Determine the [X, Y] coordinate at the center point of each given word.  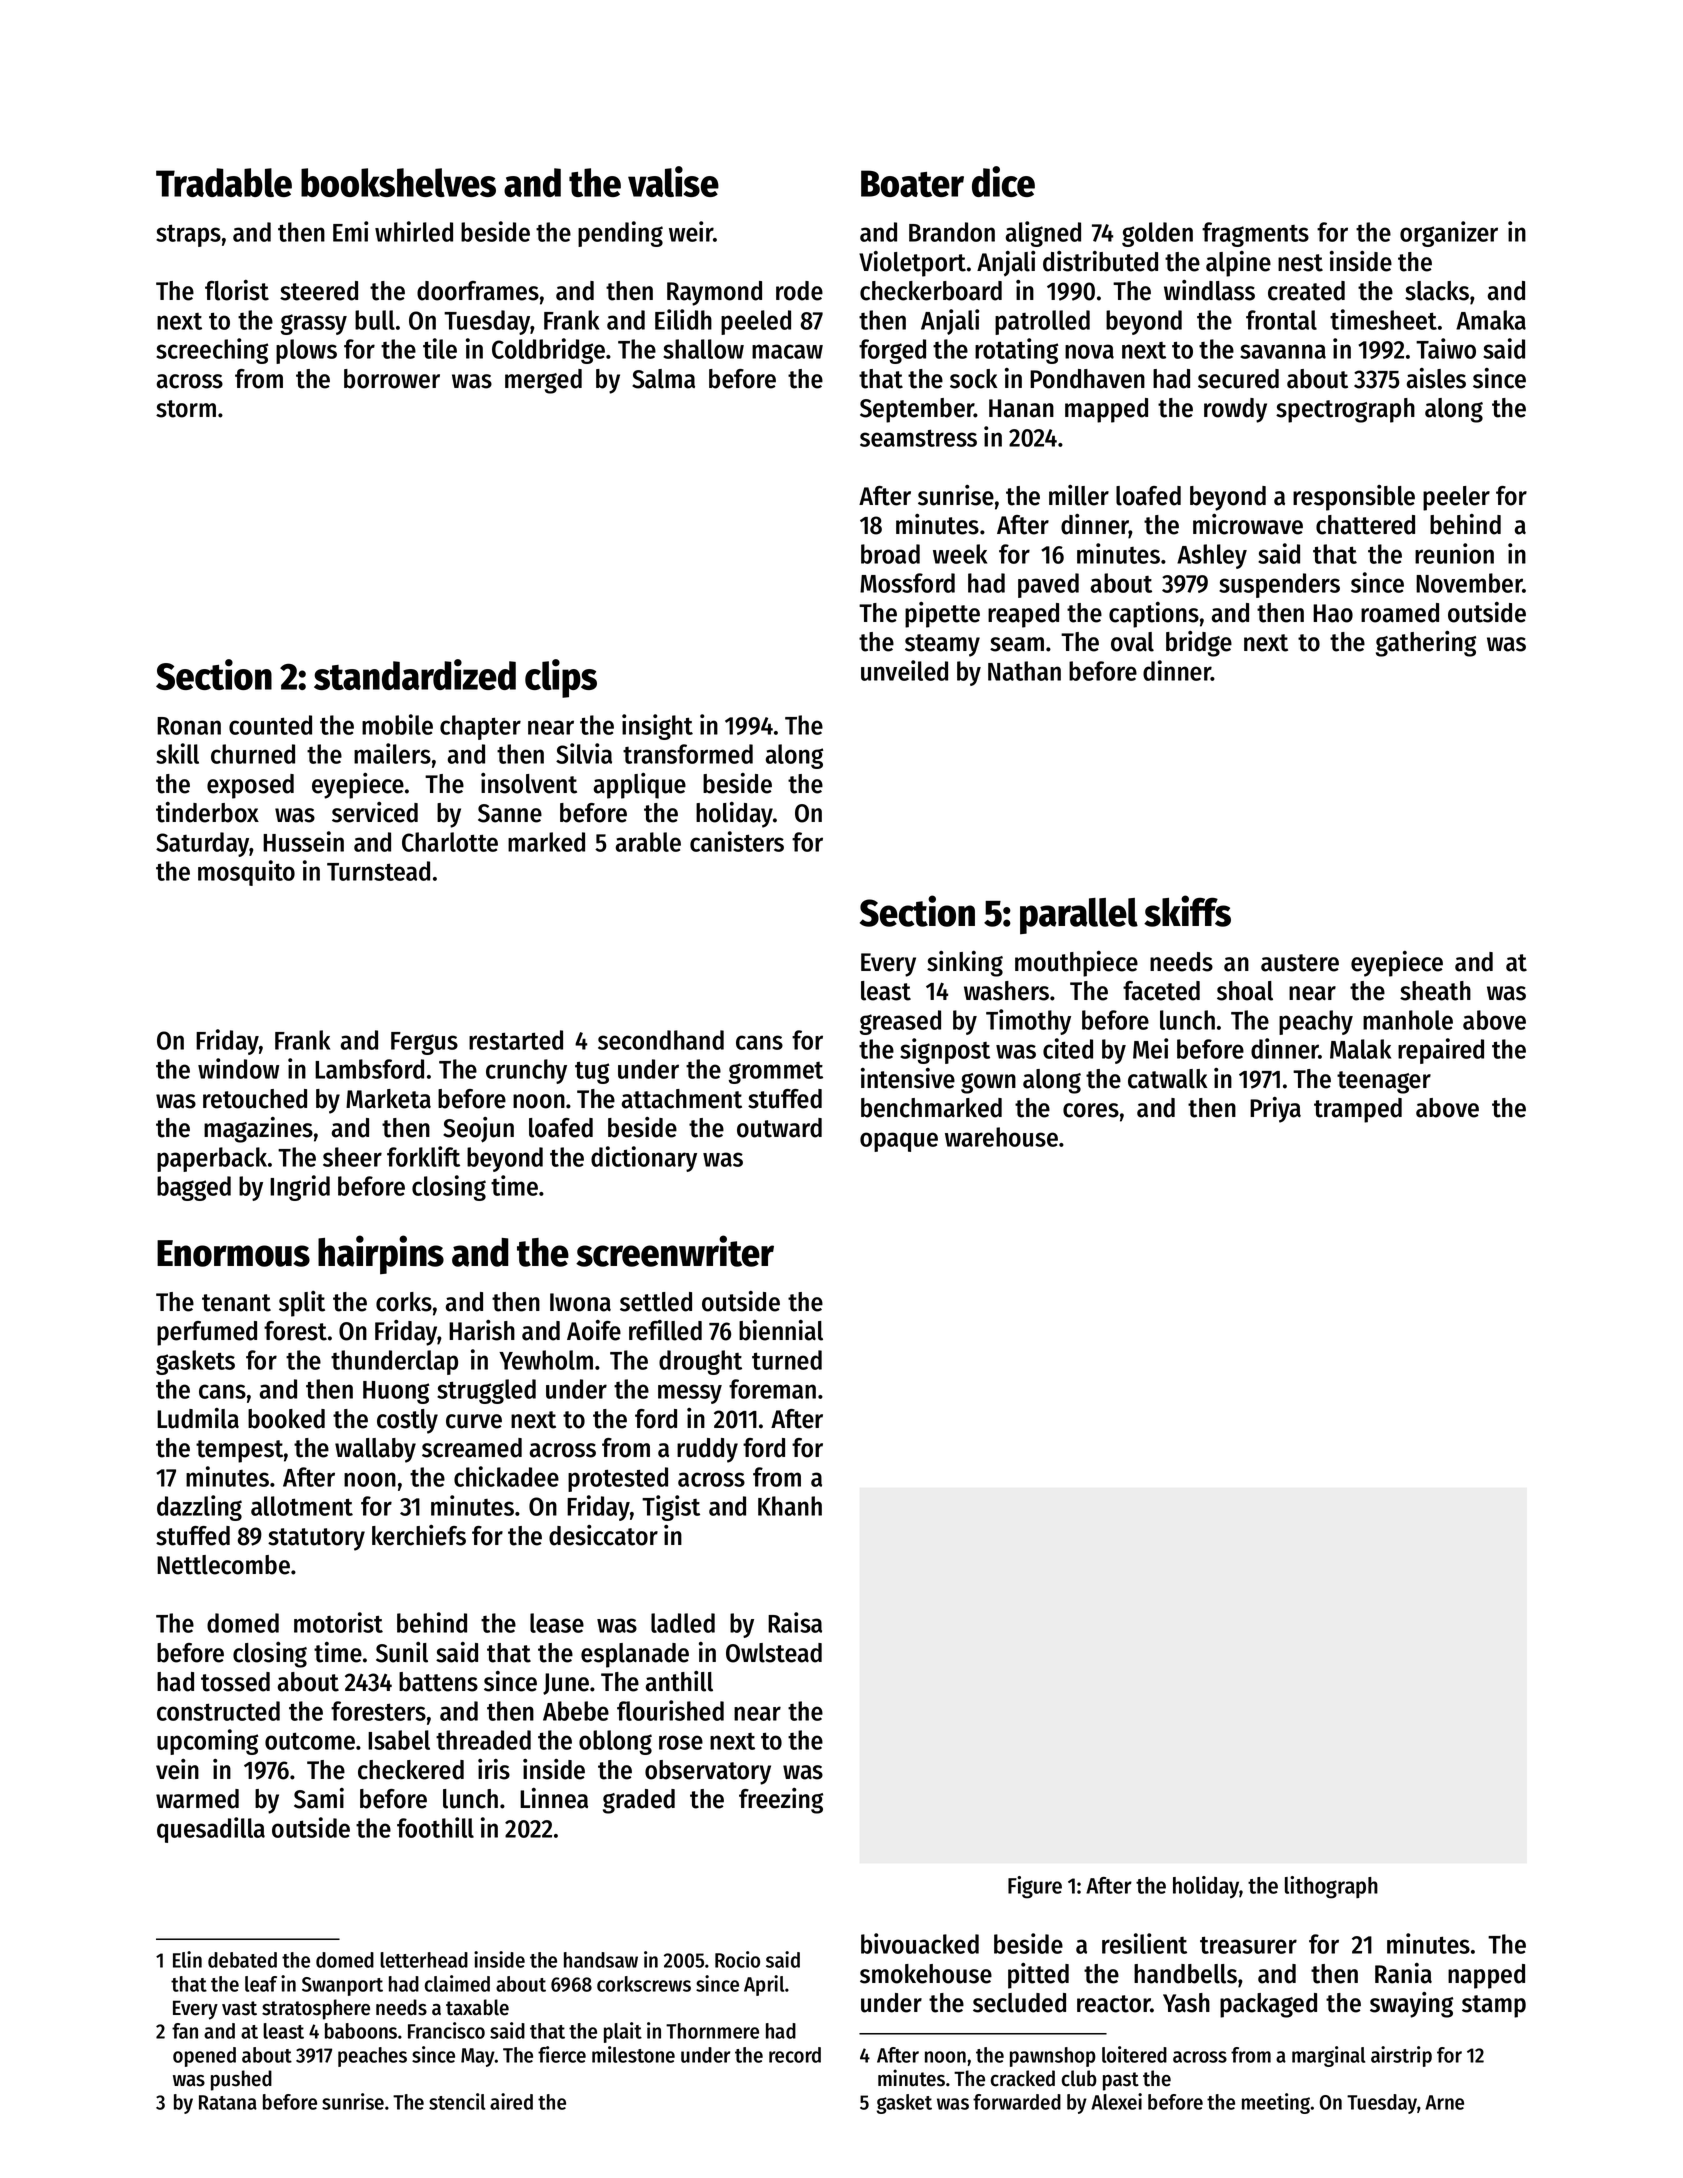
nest [1300, 263]
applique [639, 786]
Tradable [224, 182]
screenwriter [675, 1251]
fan [185, 2031]
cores [1091, 1110]
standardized [415, 674]
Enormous [233, 1253]
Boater [912, 183]
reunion [1454, 553]
